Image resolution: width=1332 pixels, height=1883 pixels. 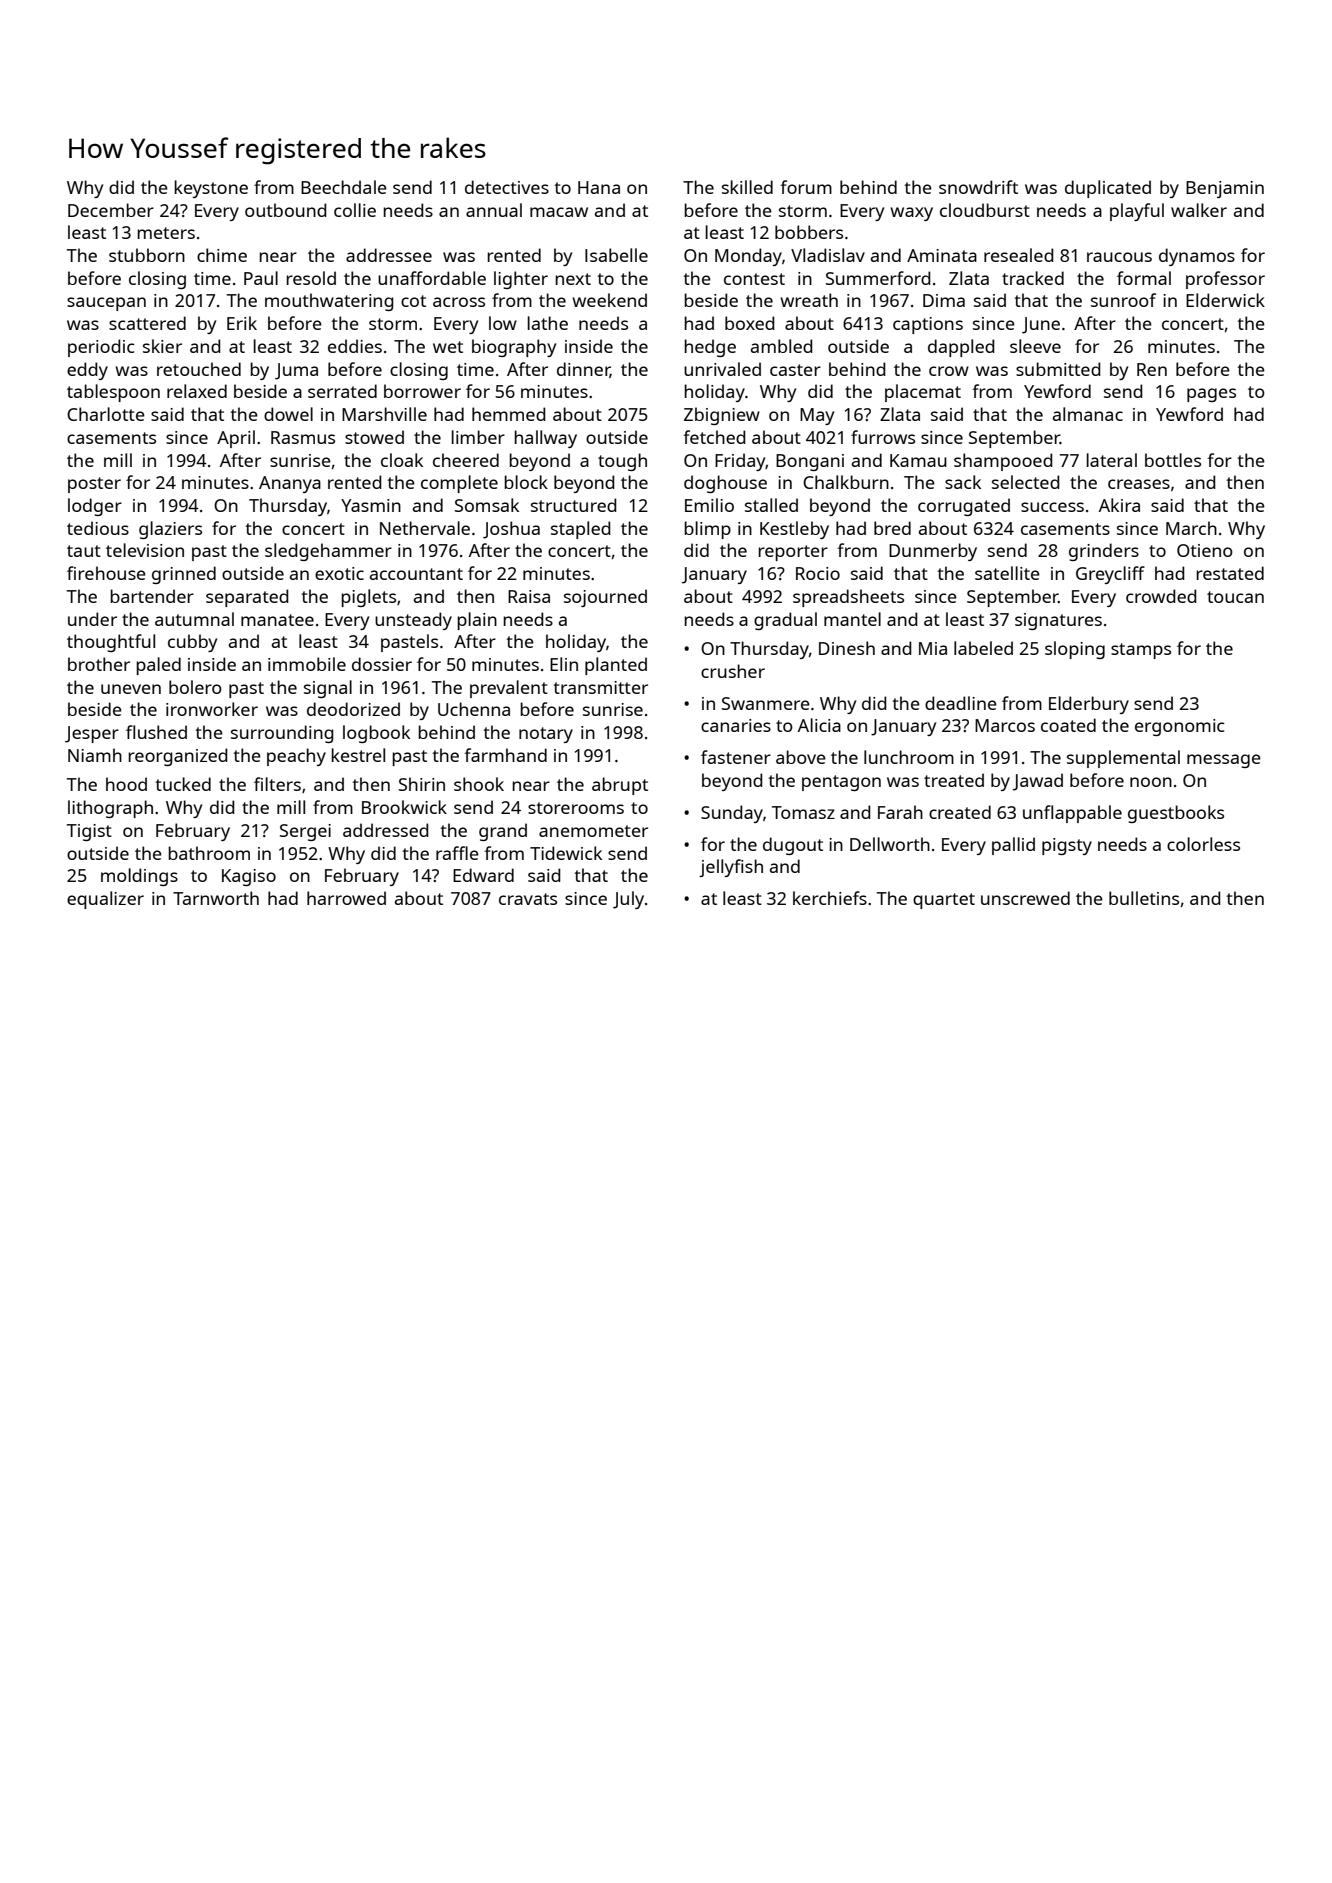 I want to click on quartet, so click(x=944, y=901).
